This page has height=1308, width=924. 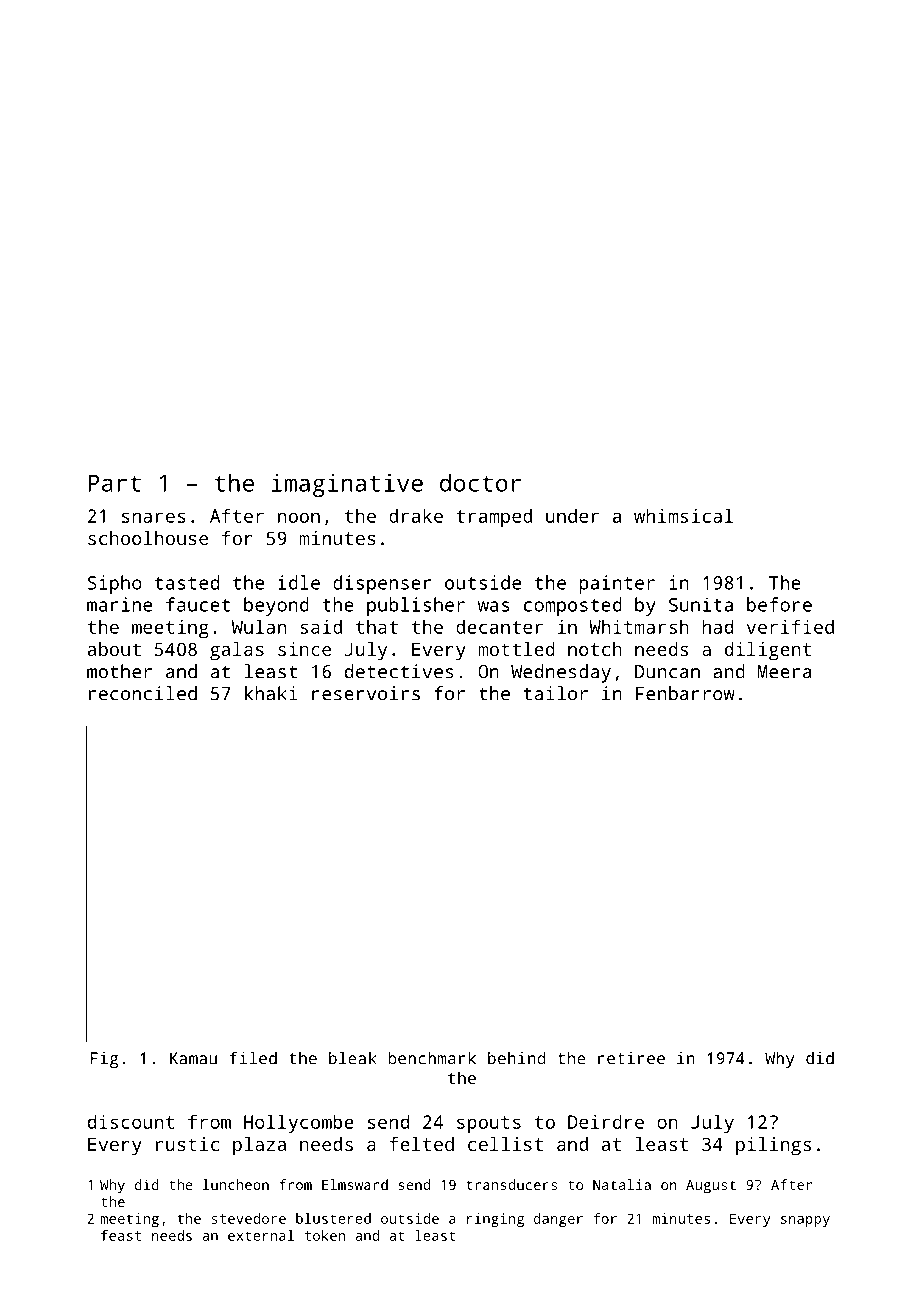 I want to click on noon, so click(x=299, y=517).
